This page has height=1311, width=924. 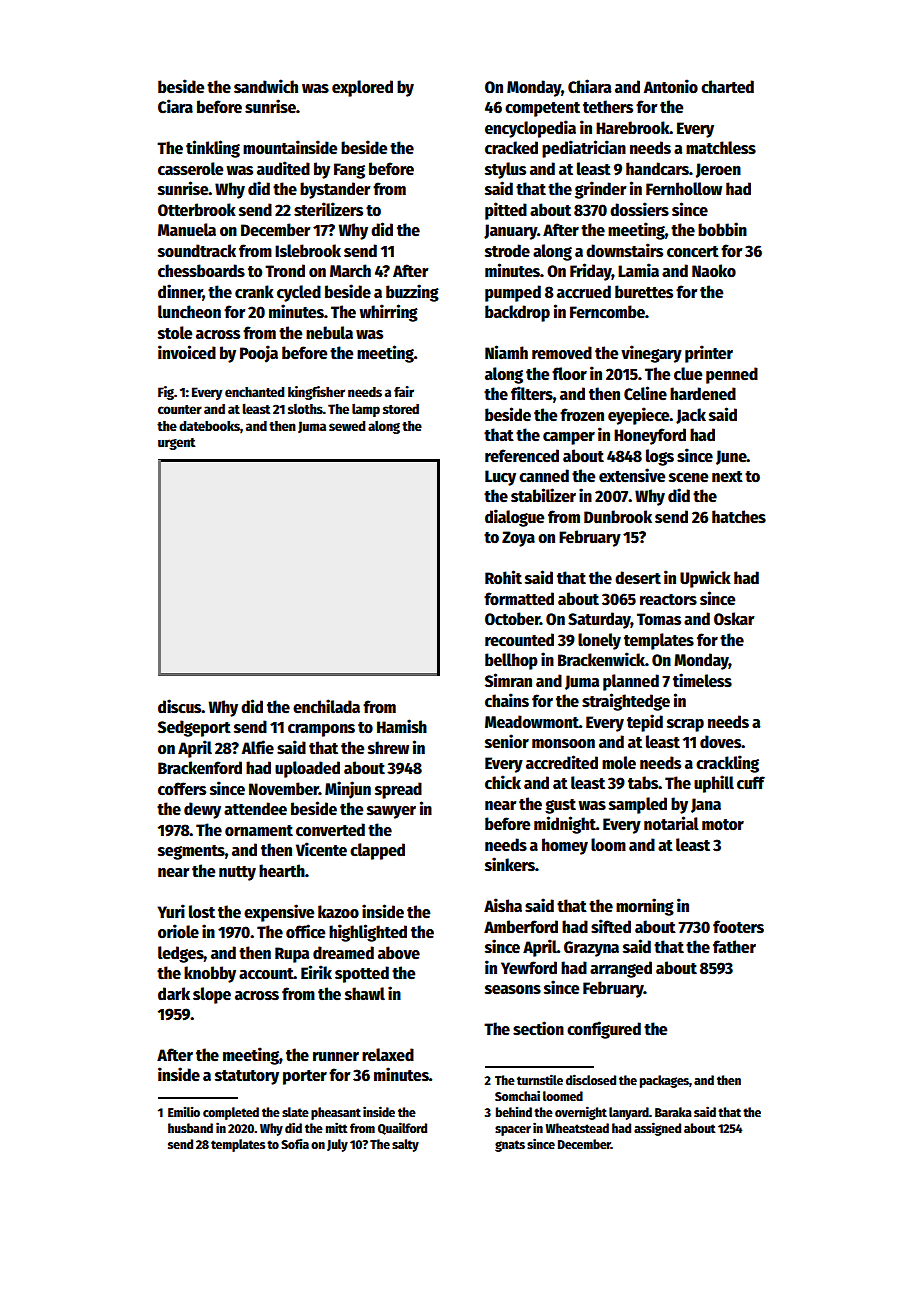 What do you see at coordinates (538, 1028) in the page?
I see `section` at bounding box center [538, 1028].
